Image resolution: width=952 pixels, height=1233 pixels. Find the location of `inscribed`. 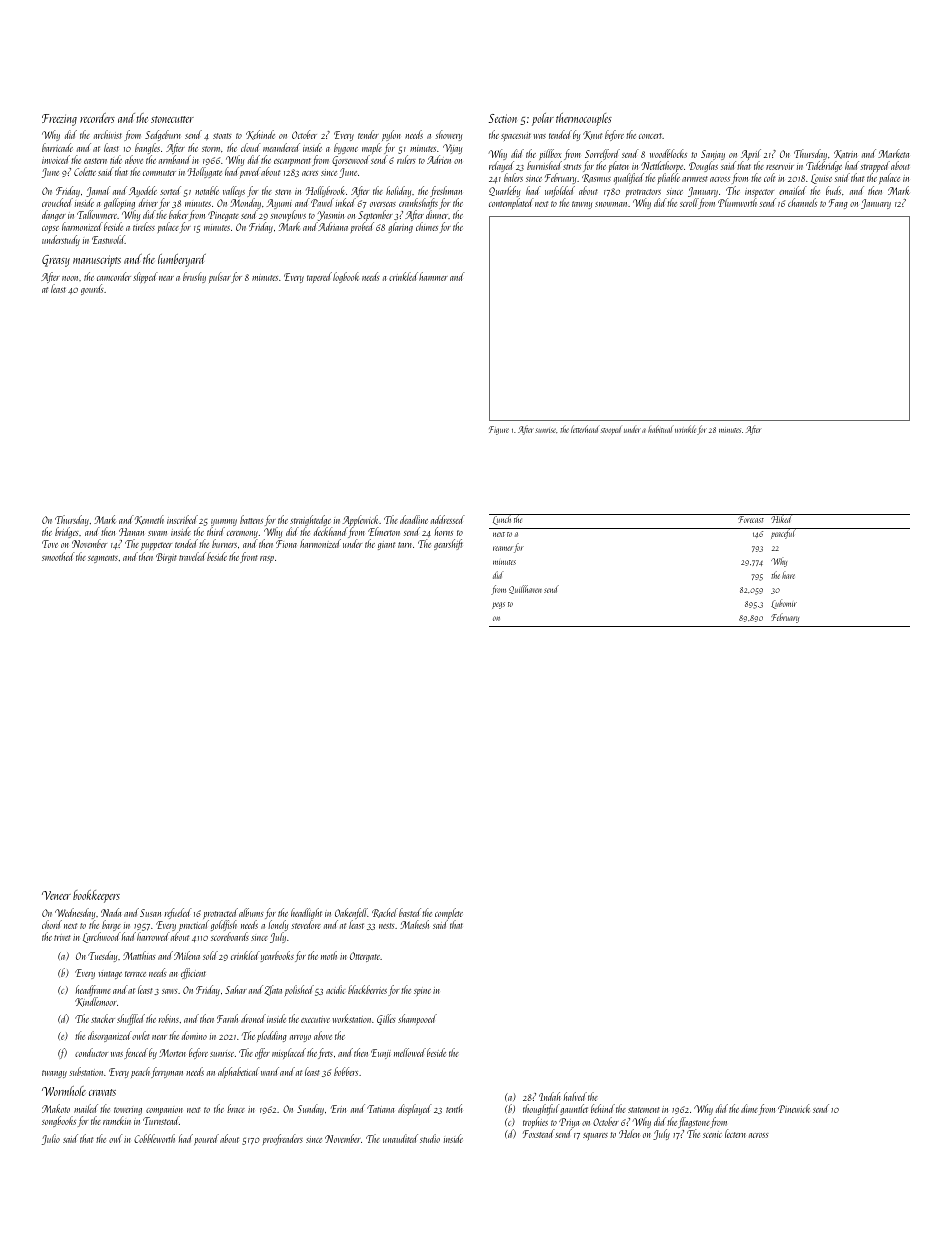

inscribed is located at coordinates (182, 519).
